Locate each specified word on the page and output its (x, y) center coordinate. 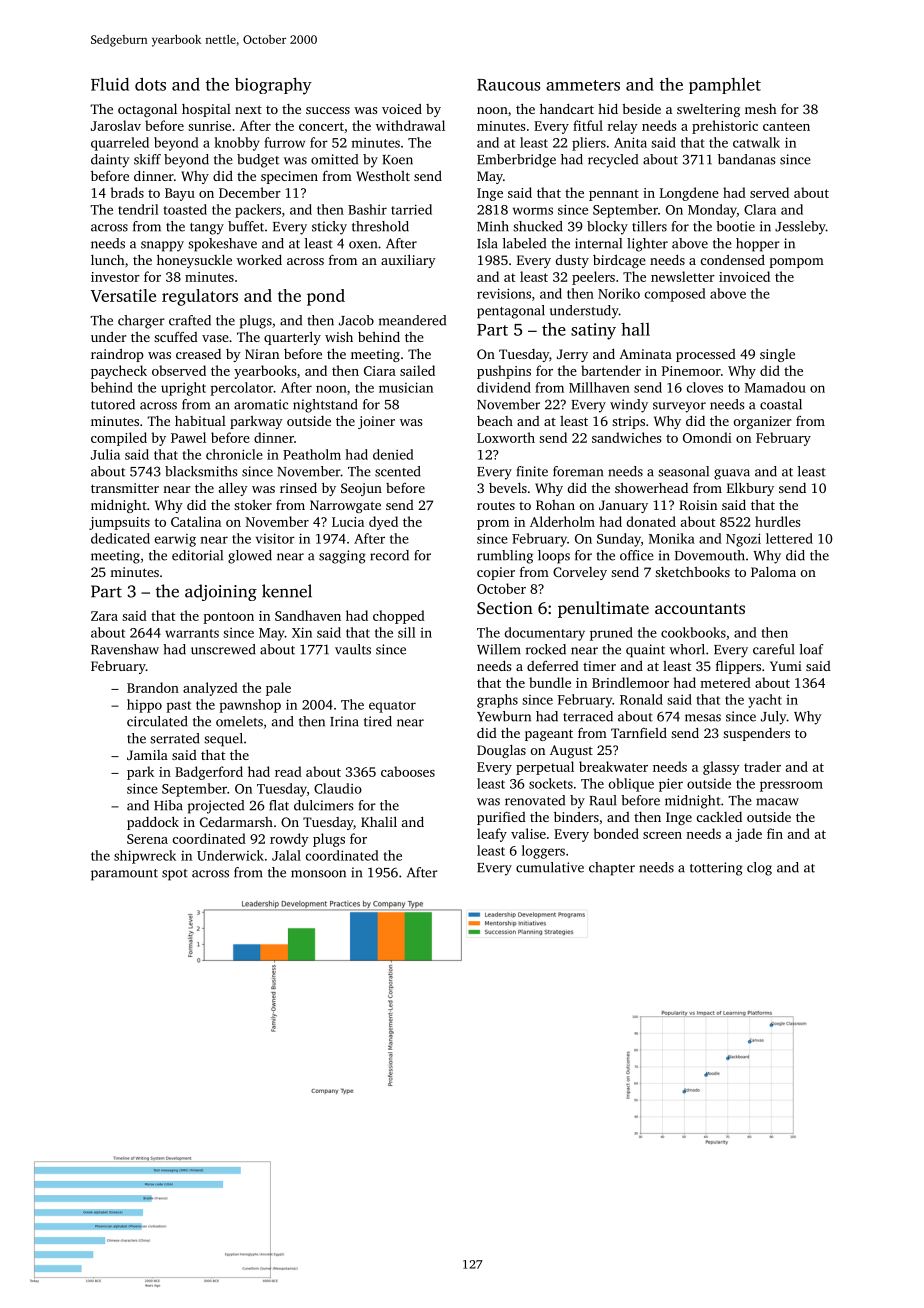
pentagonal (511, 312)
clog (759, 869)
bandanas (747, 159)
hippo (144, 706)
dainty (110, 161)
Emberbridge (516, 161)
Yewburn (504, 716)
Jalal (286, 855)
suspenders (756, 734)
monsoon (318, 874)
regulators (200, 297)
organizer (762, 422)
